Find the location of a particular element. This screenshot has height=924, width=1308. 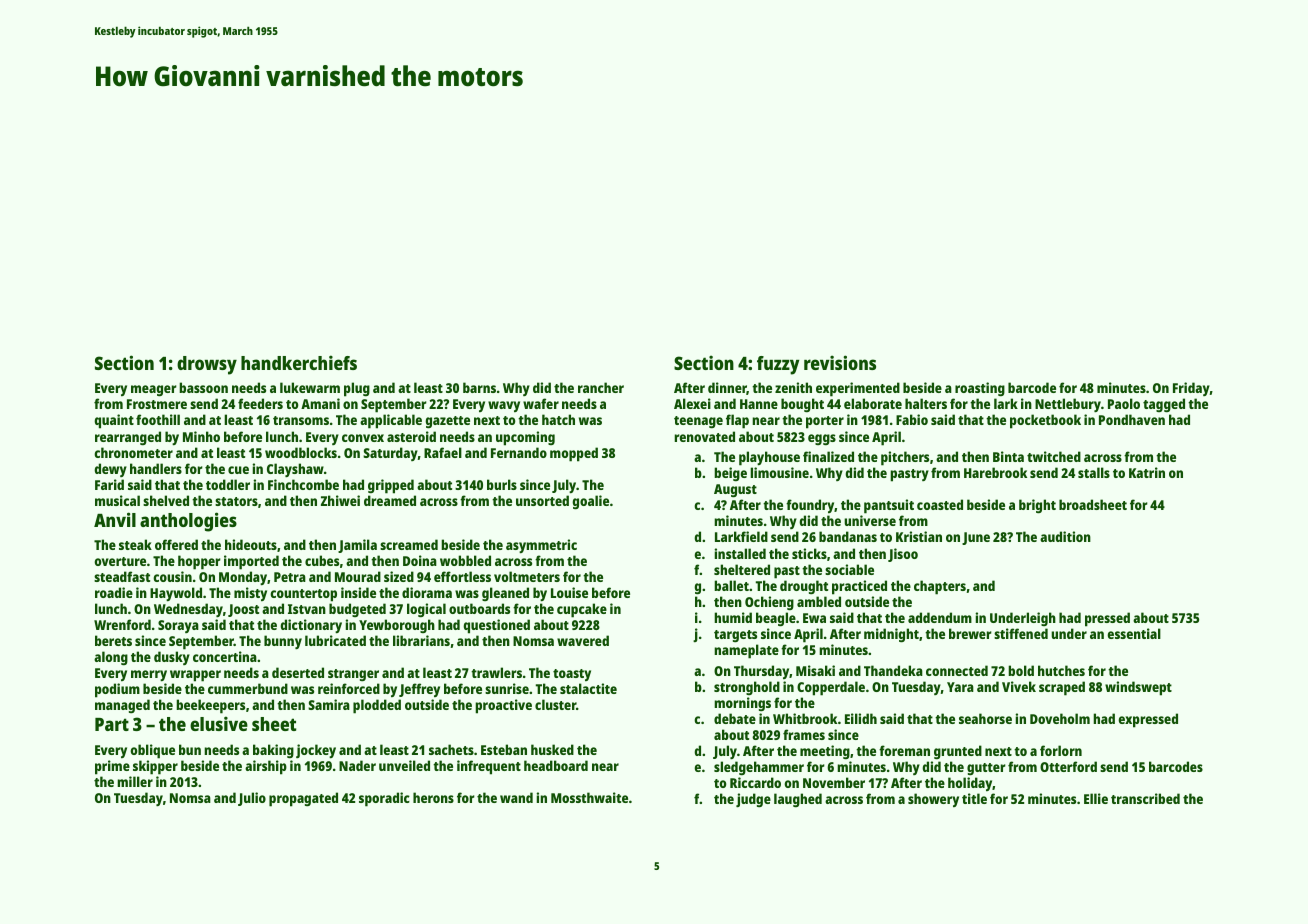

airship is located at coordinates (266, 767).
